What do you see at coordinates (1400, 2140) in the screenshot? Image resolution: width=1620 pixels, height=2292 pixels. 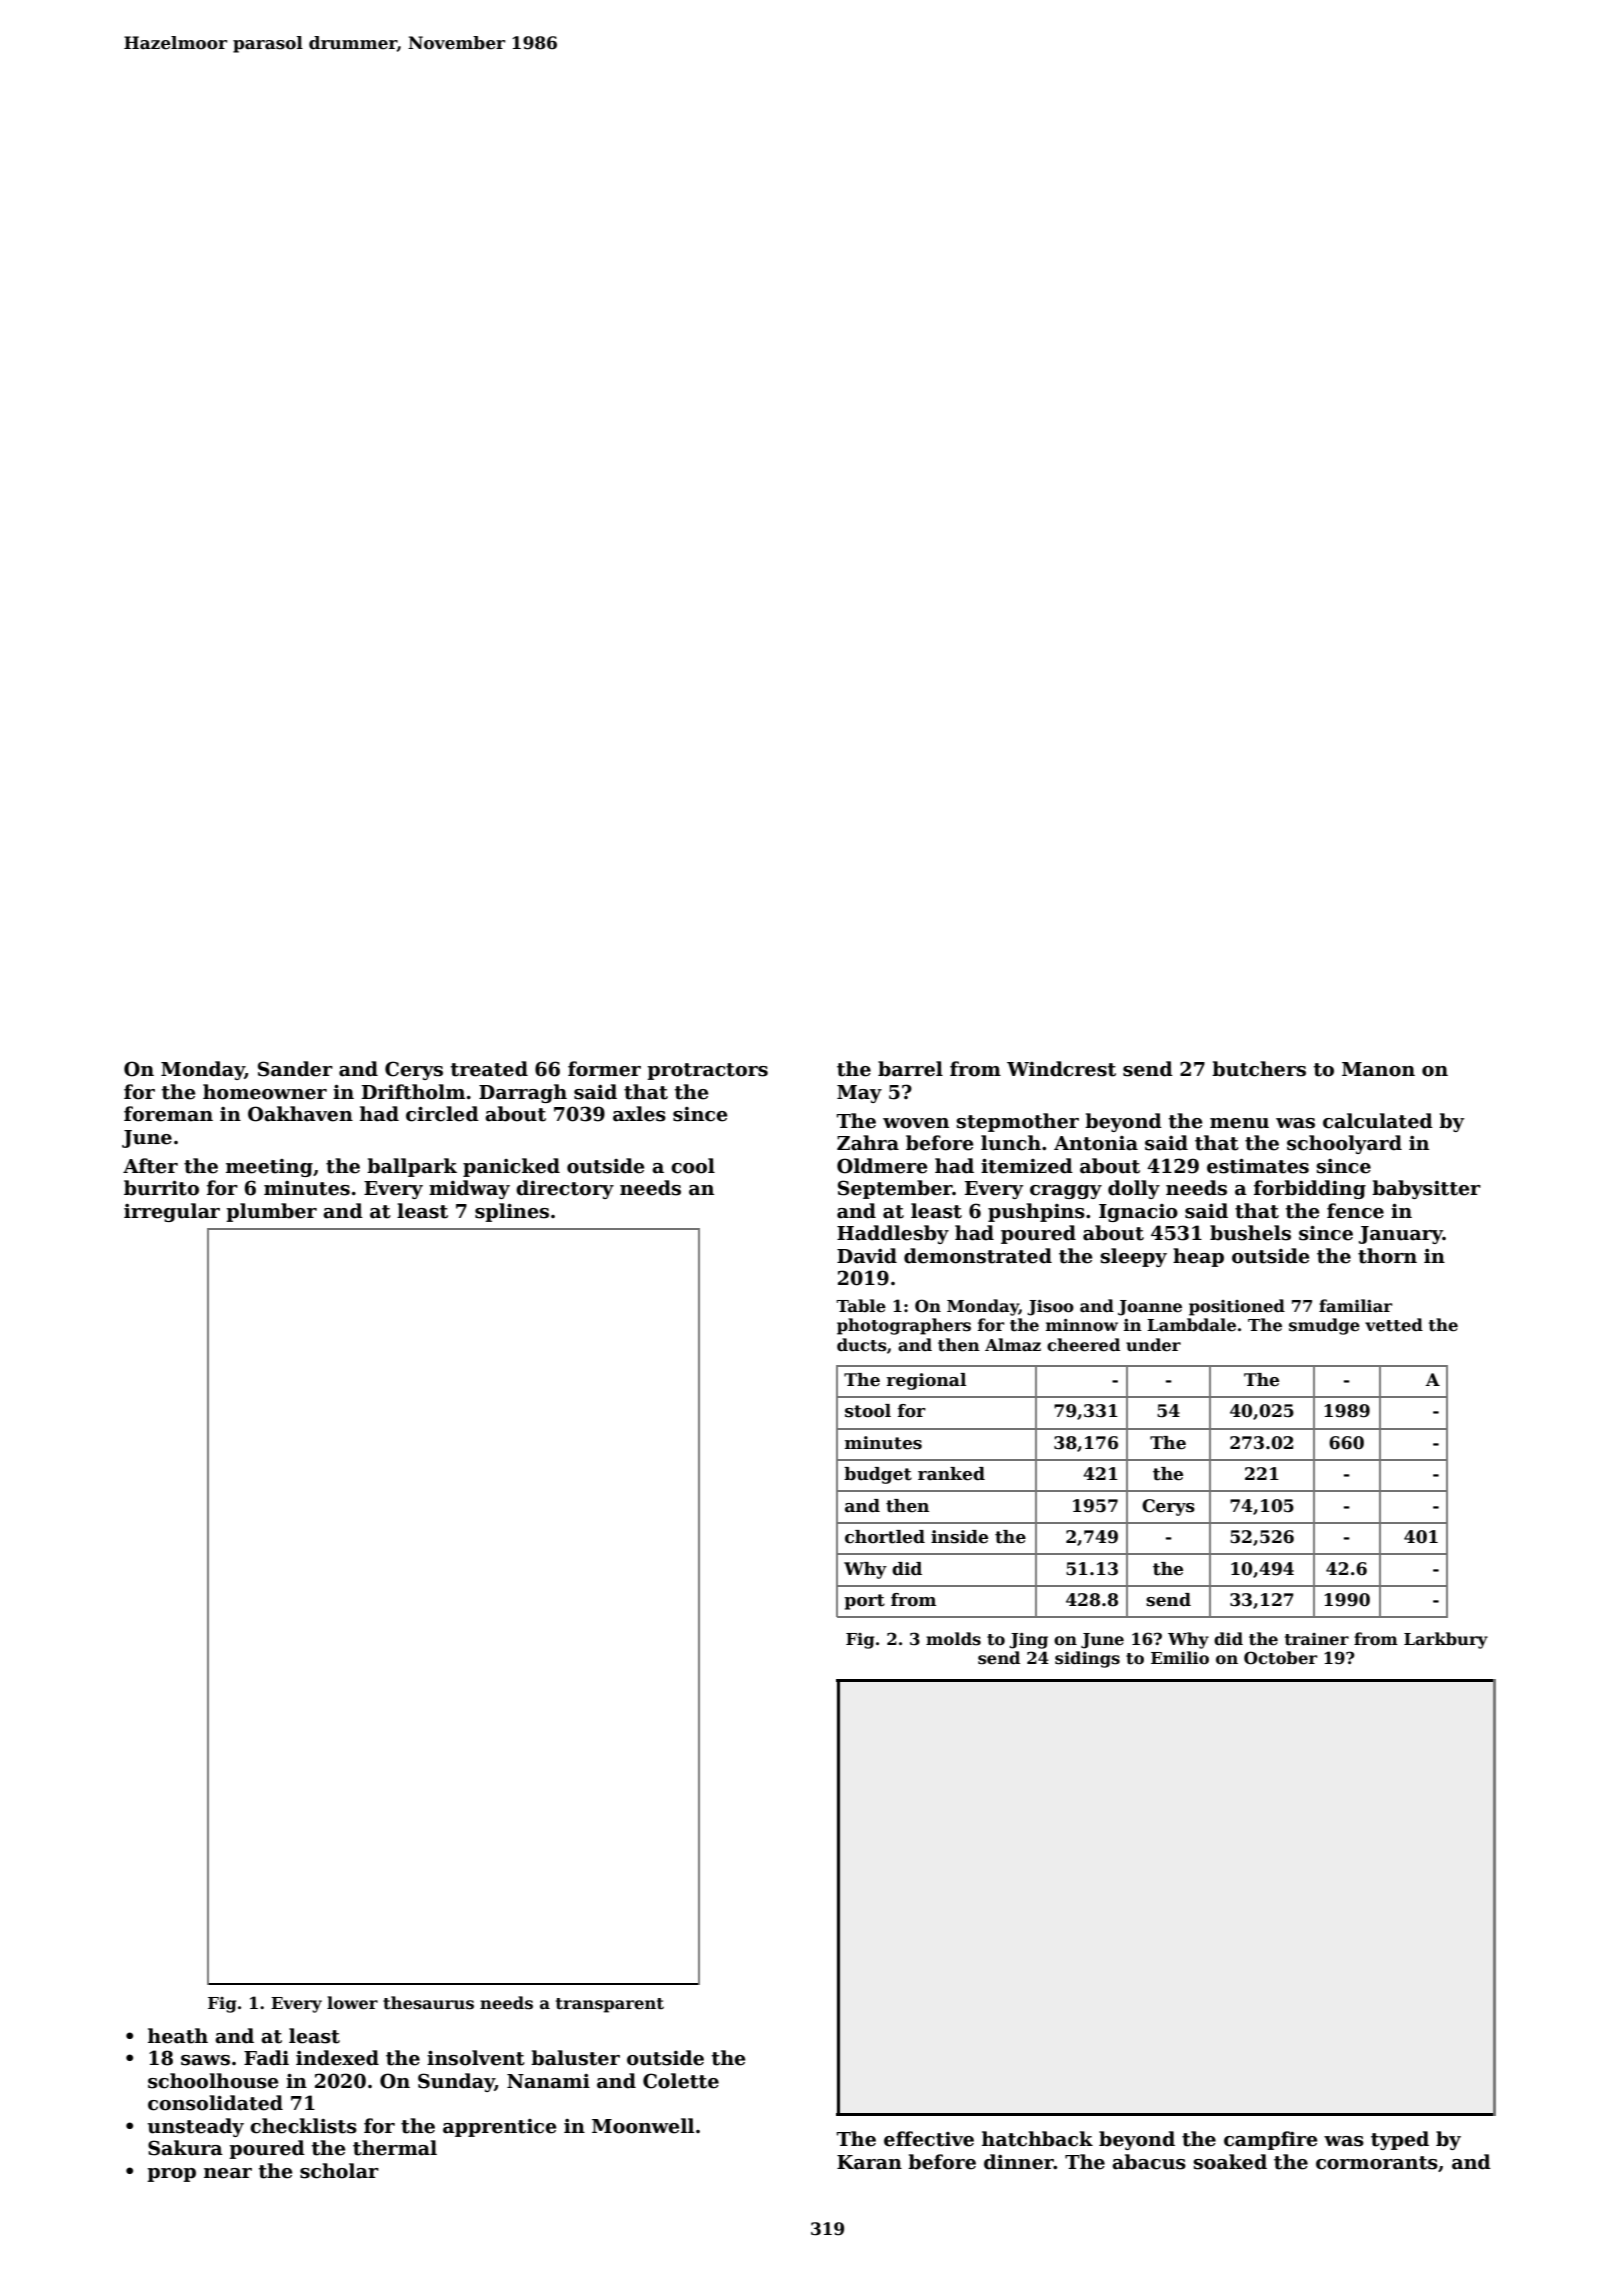 I see `typed` at bounding box center [1400, 2140].
